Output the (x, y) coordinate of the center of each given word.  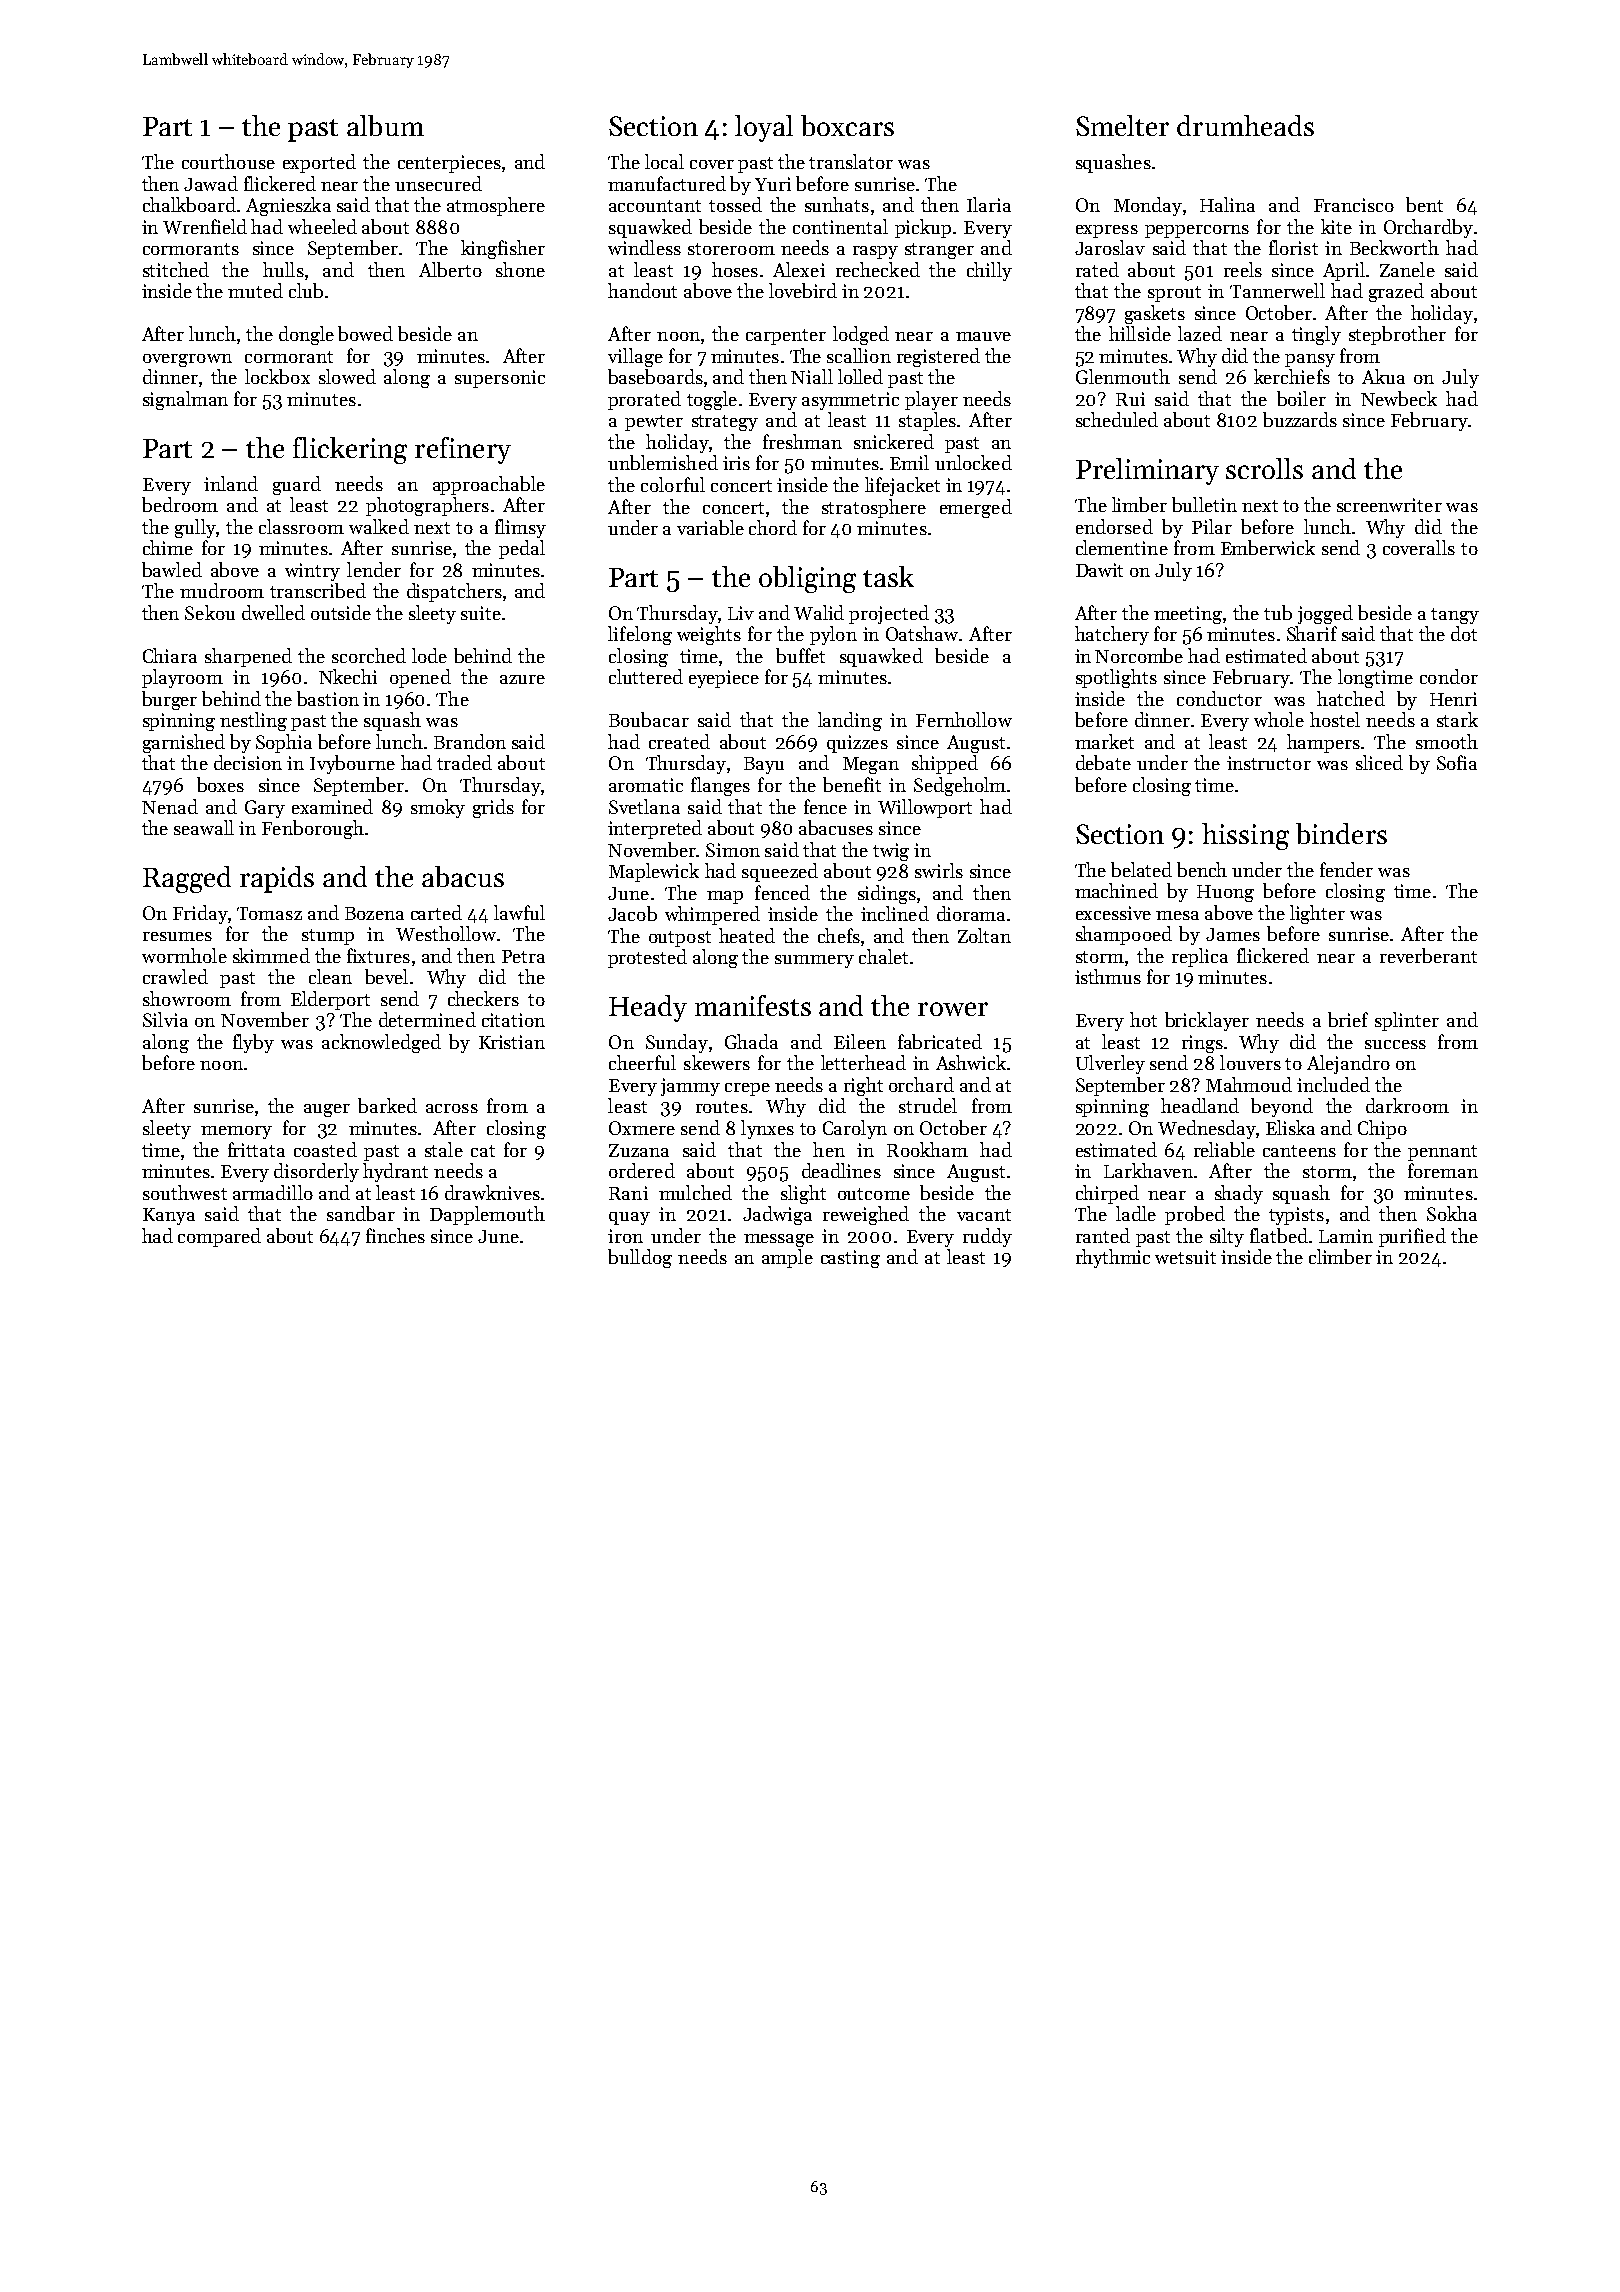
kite (1336, 226)
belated (1141, 869)
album (385, 125)
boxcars (847, 125)
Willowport (925, 808)
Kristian (512, 1042)
